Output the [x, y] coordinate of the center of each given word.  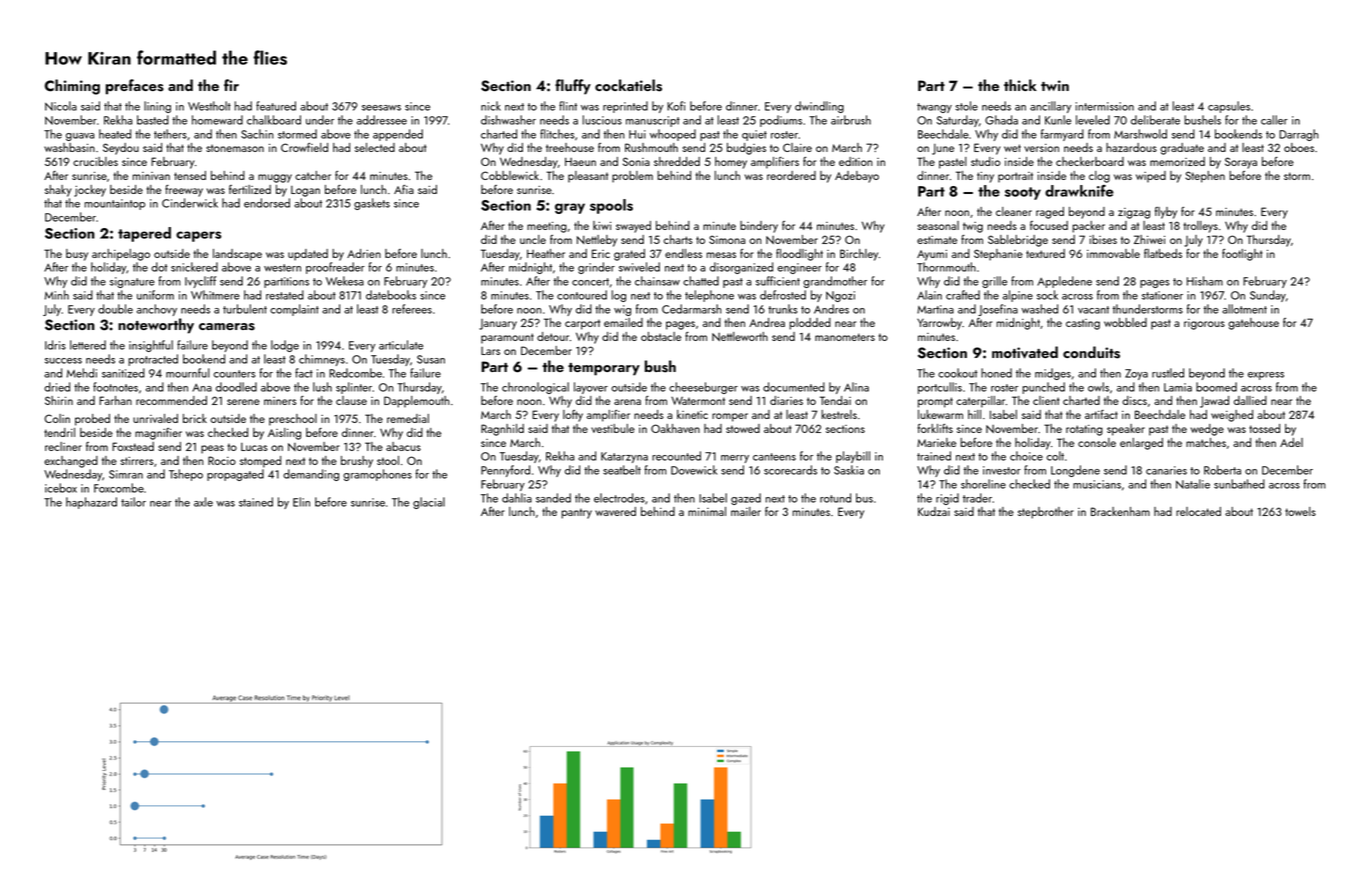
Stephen [1205, 177]
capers [198, 236]
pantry [576, 513]
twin [1055, 85]
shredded [677, 161]
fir [231, 85]
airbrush [851, 120]
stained [256, 502]
